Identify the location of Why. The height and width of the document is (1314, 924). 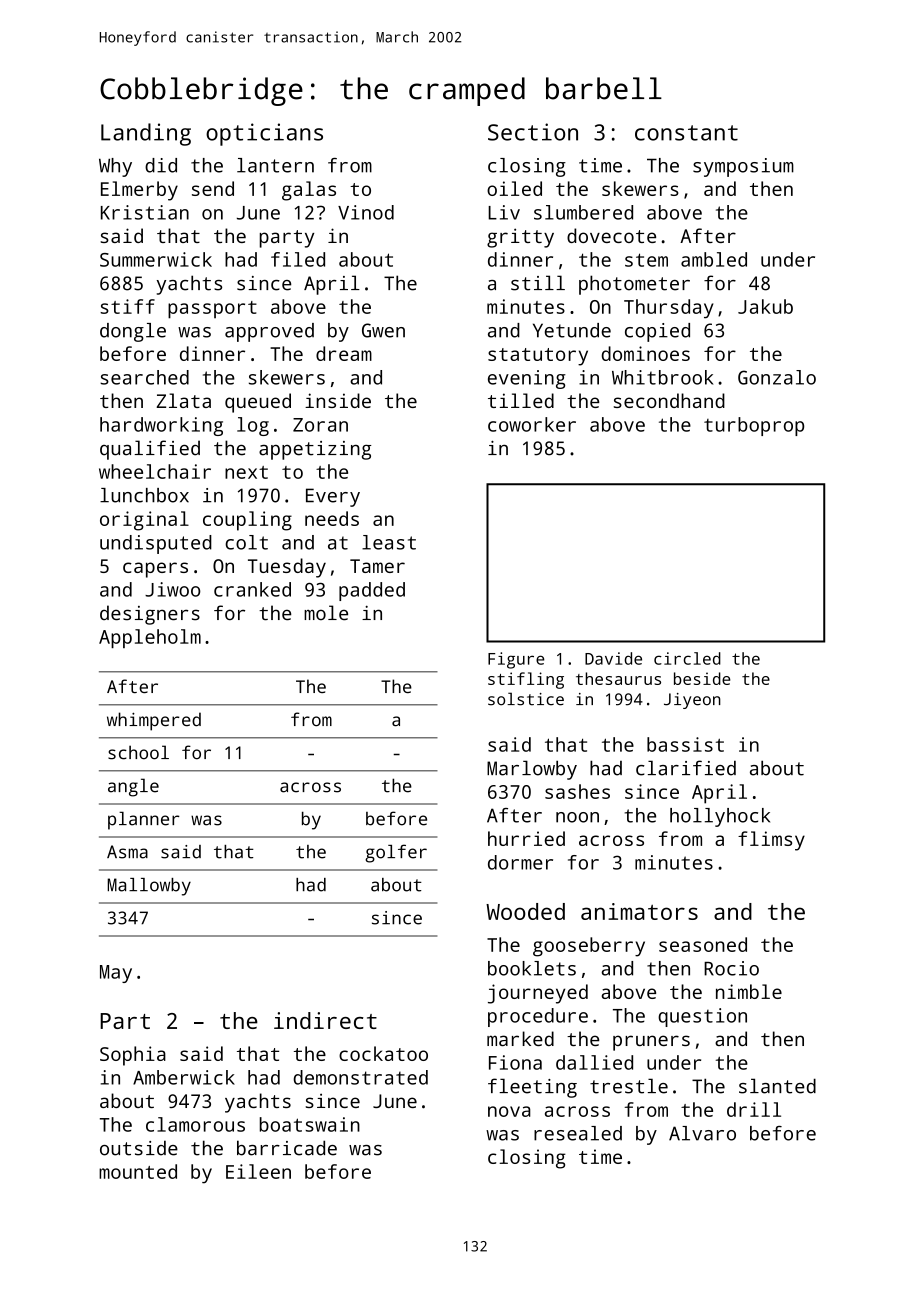
(115, 167).
